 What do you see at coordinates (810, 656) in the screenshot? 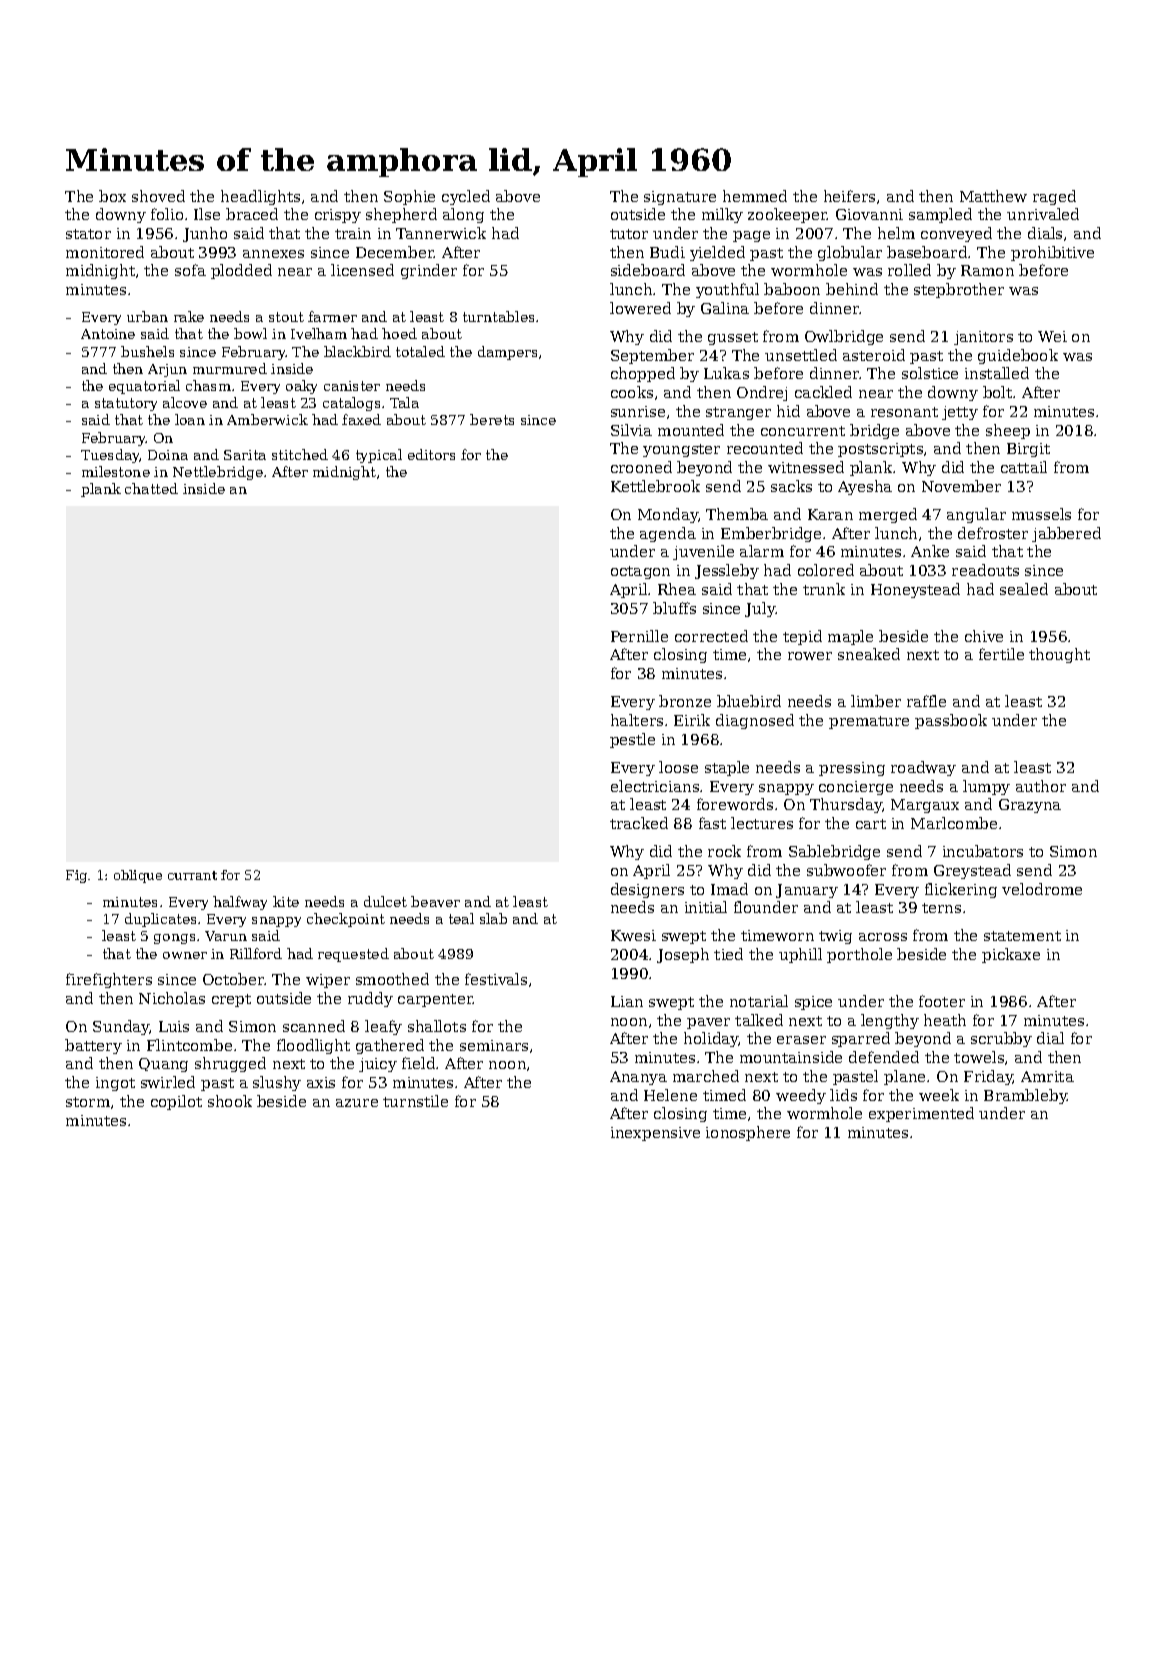
I see `rower` at bounding box center [810, 656].
